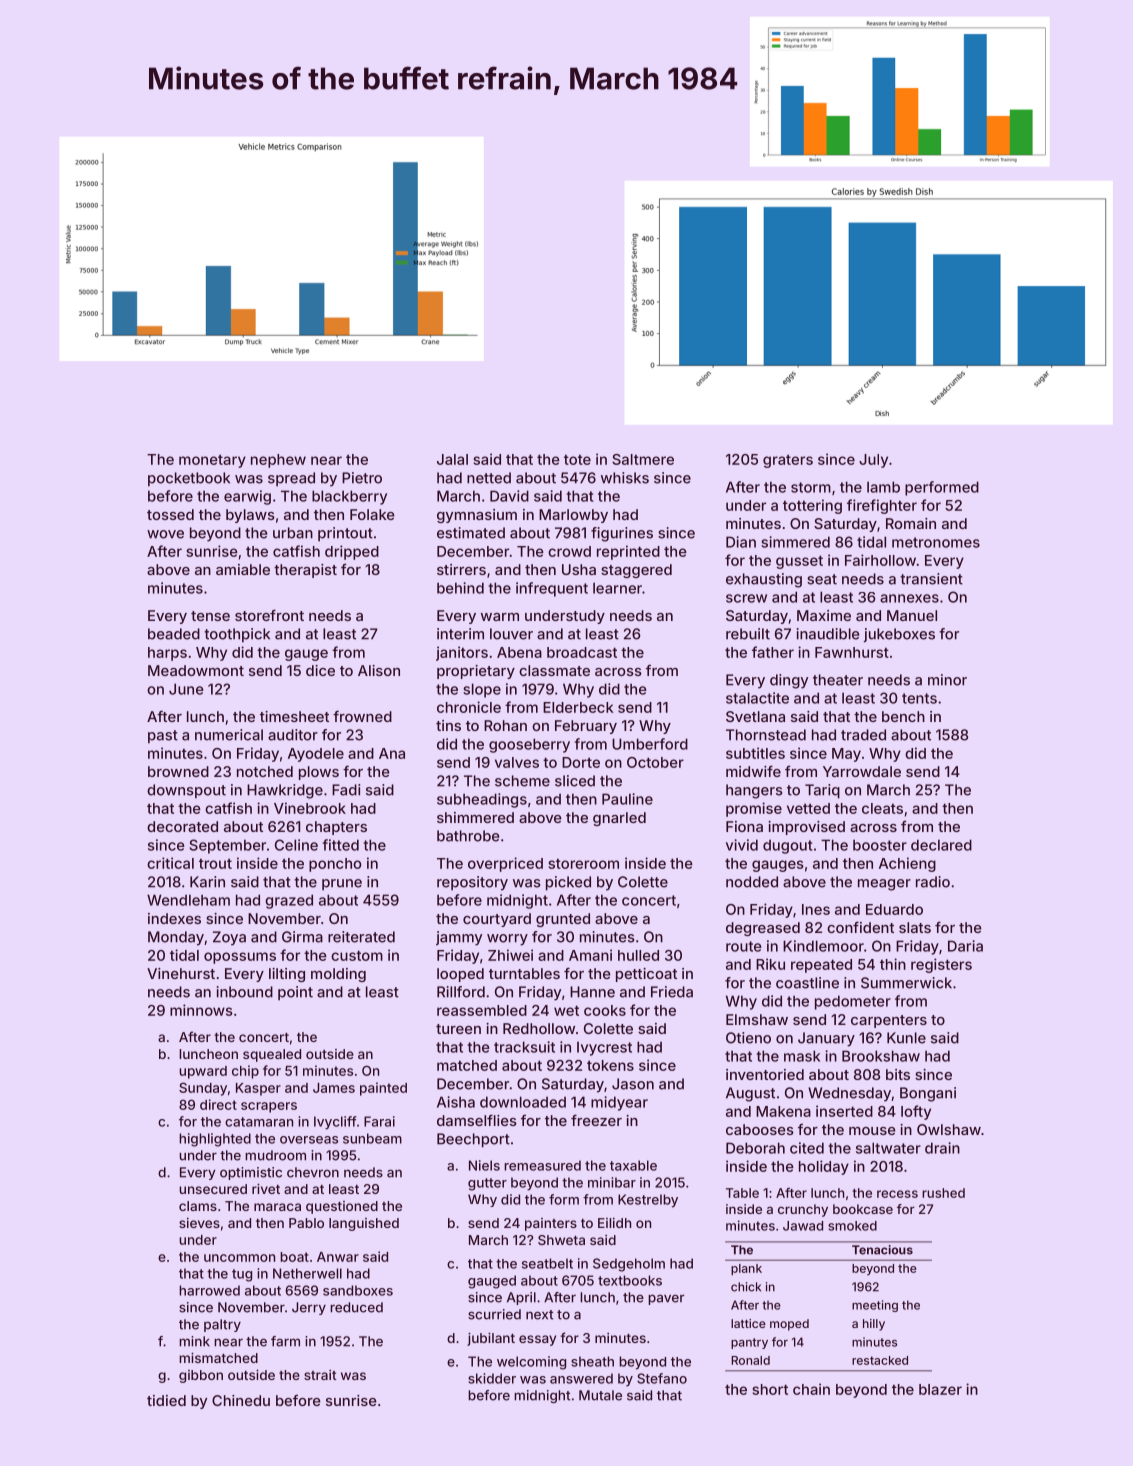 This screenshot has height=1466, width=1133. I want to click on Mutale, so click(600, 1395).
